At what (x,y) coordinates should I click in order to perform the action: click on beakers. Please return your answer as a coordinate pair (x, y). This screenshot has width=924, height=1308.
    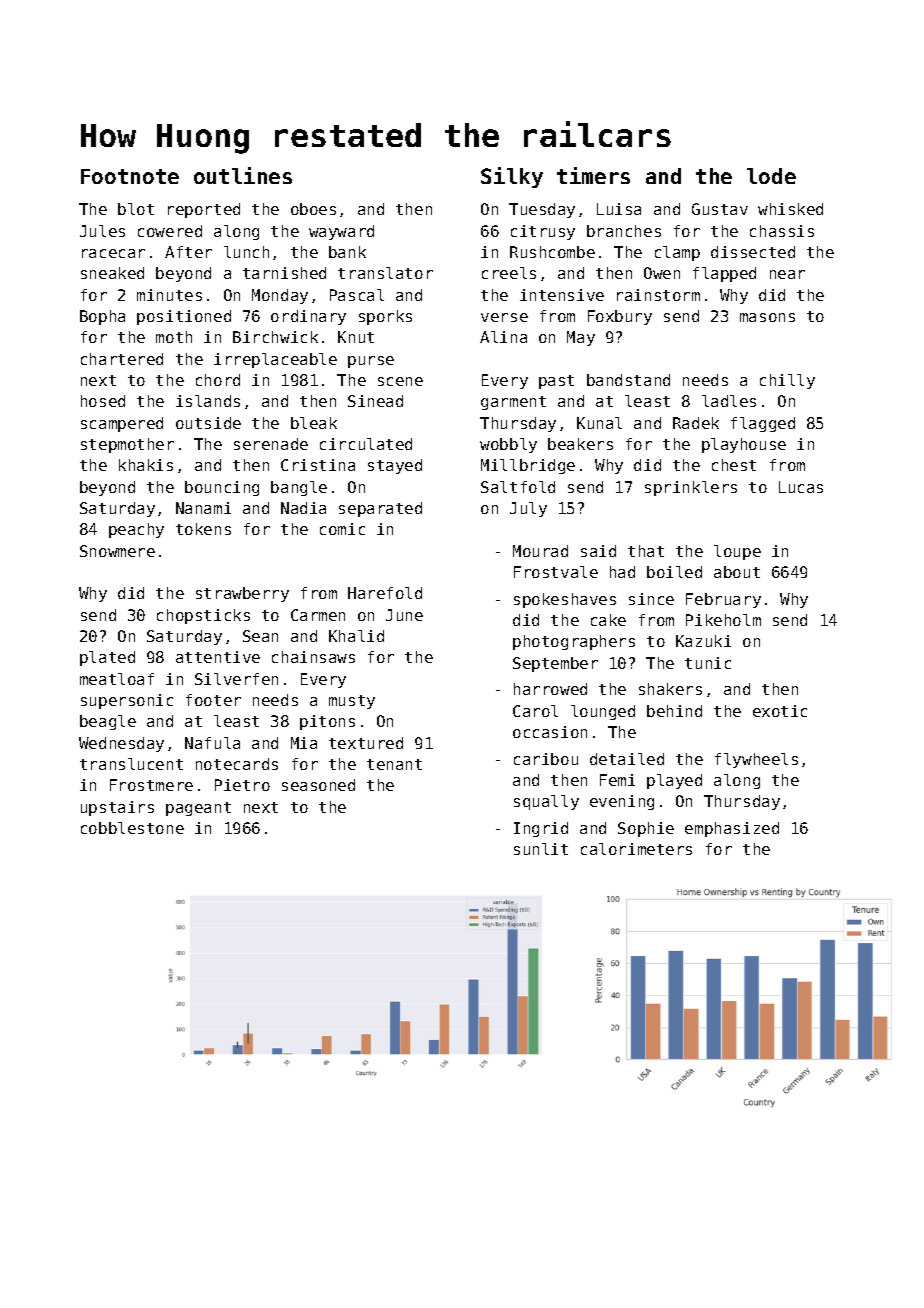
    Looking at the image, I should click on (580, 444).
